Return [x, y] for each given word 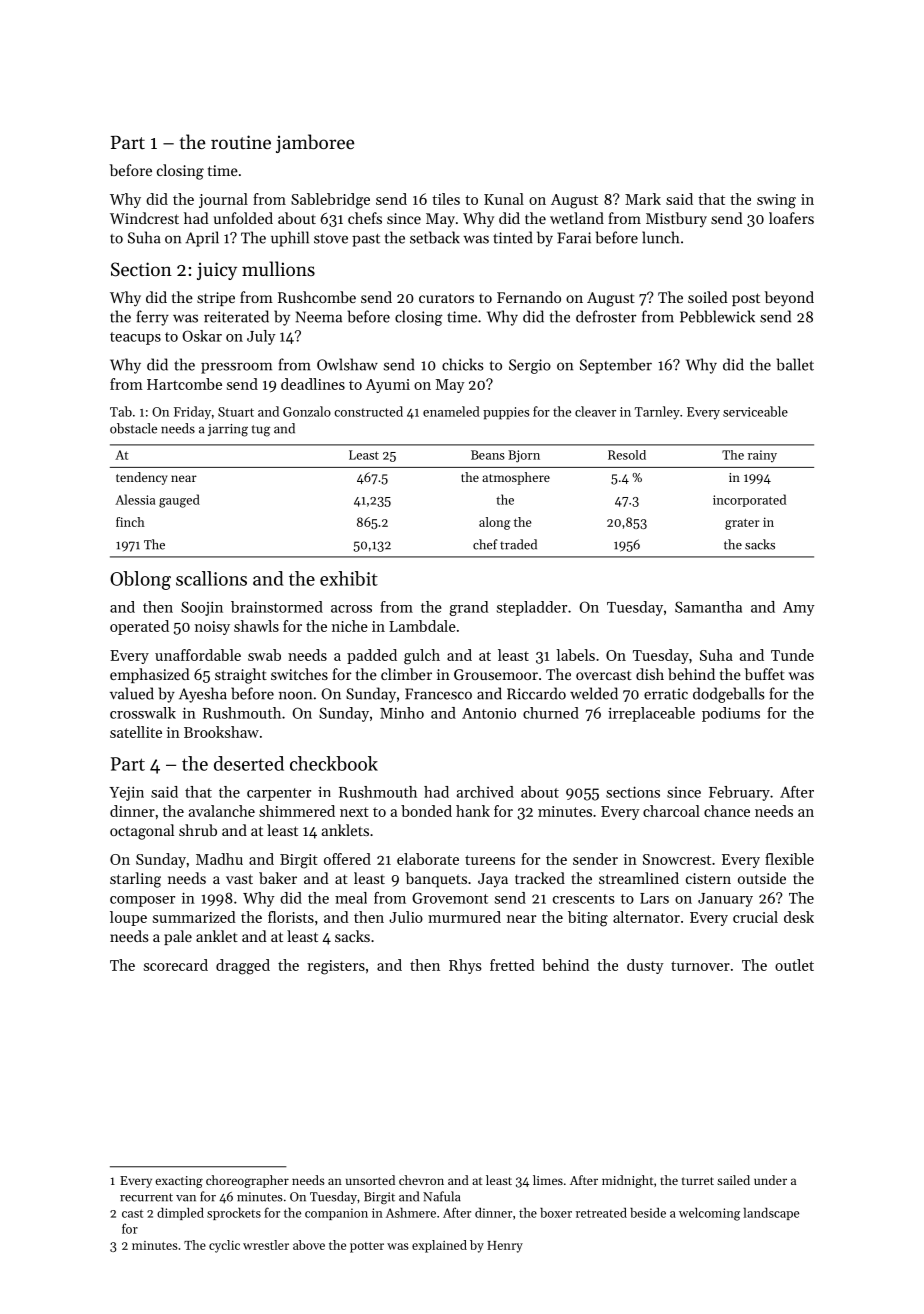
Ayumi [387, 386]
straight [241, 676]
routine [241, 142]
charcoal [671, 811]
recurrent [146, 1197]
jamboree [315, 143]
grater [742, 524]
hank [473, 811]
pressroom [236, 368]
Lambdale [422, 626]
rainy [762, 456]
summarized [194, 917]
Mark [643, 199]
